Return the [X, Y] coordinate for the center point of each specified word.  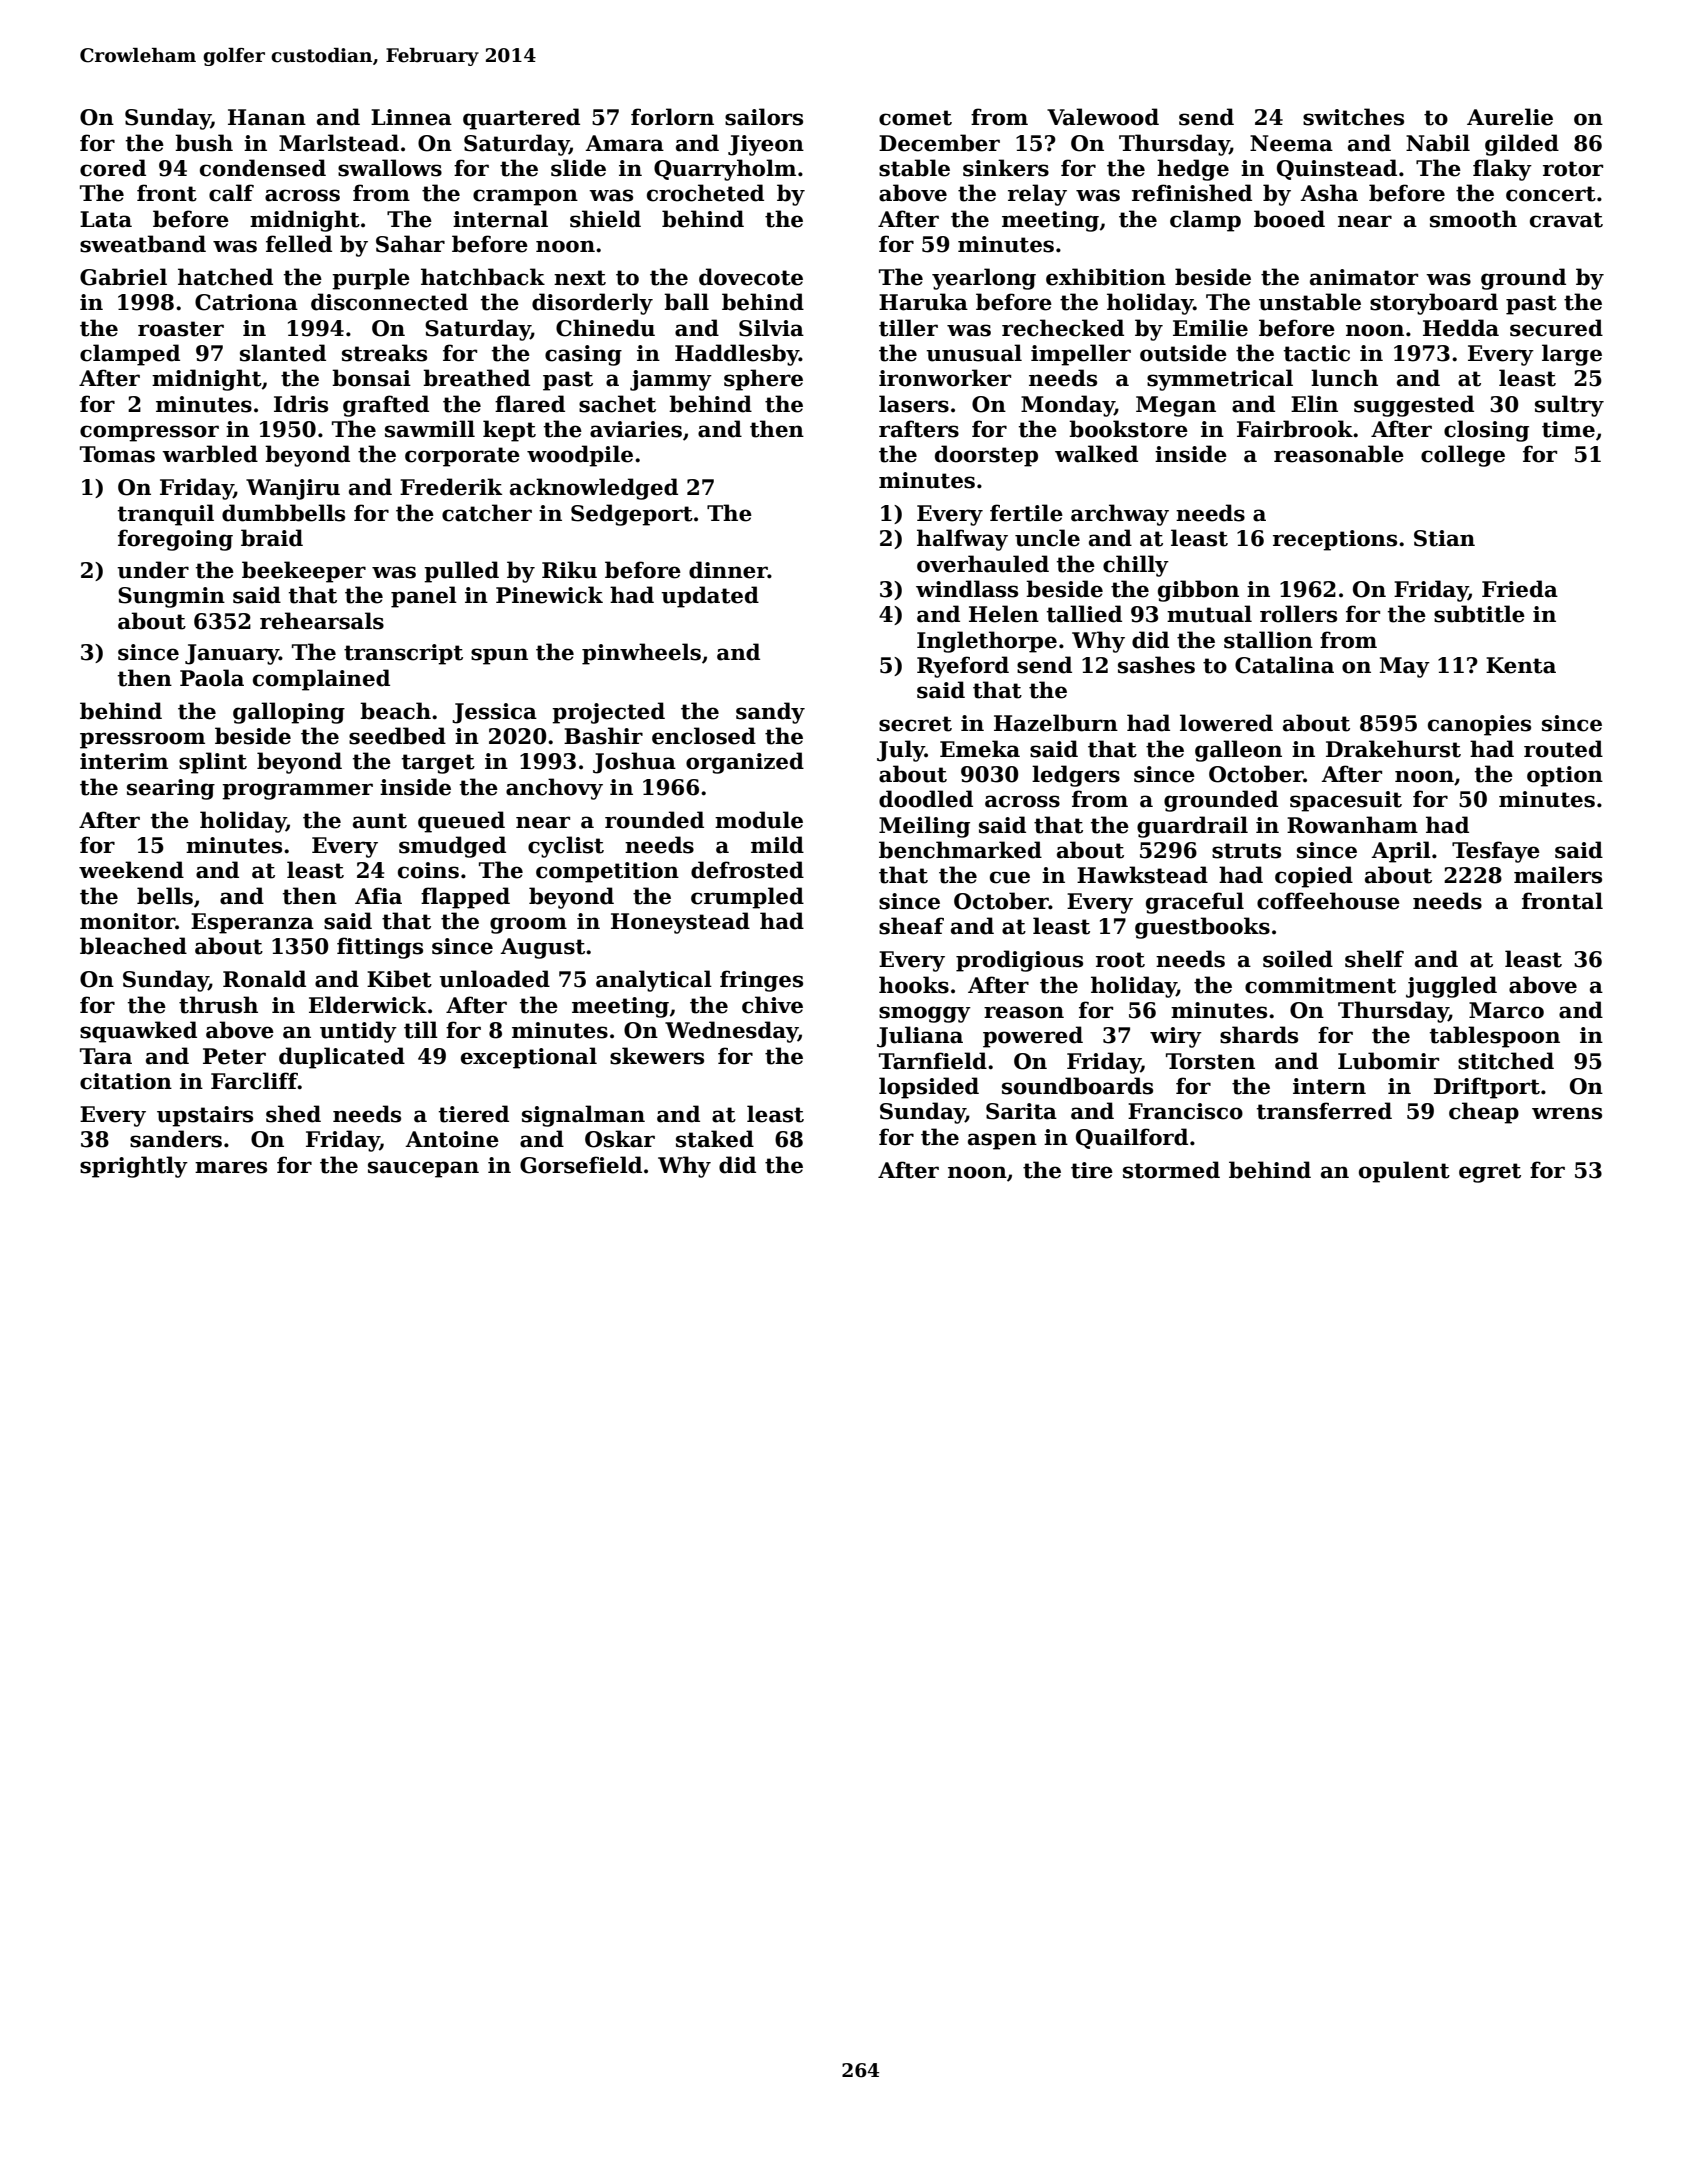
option [1565, 776]
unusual [974, 353]
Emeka [980, 749]
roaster [181, 329]
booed [1289, 219]
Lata [106, 219]
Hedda [1461, 328]
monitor [127, 921]
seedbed [397, 736]
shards [1259, 1035]
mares [231, 1167]
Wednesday [731, 1032]
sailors [764, 117]
